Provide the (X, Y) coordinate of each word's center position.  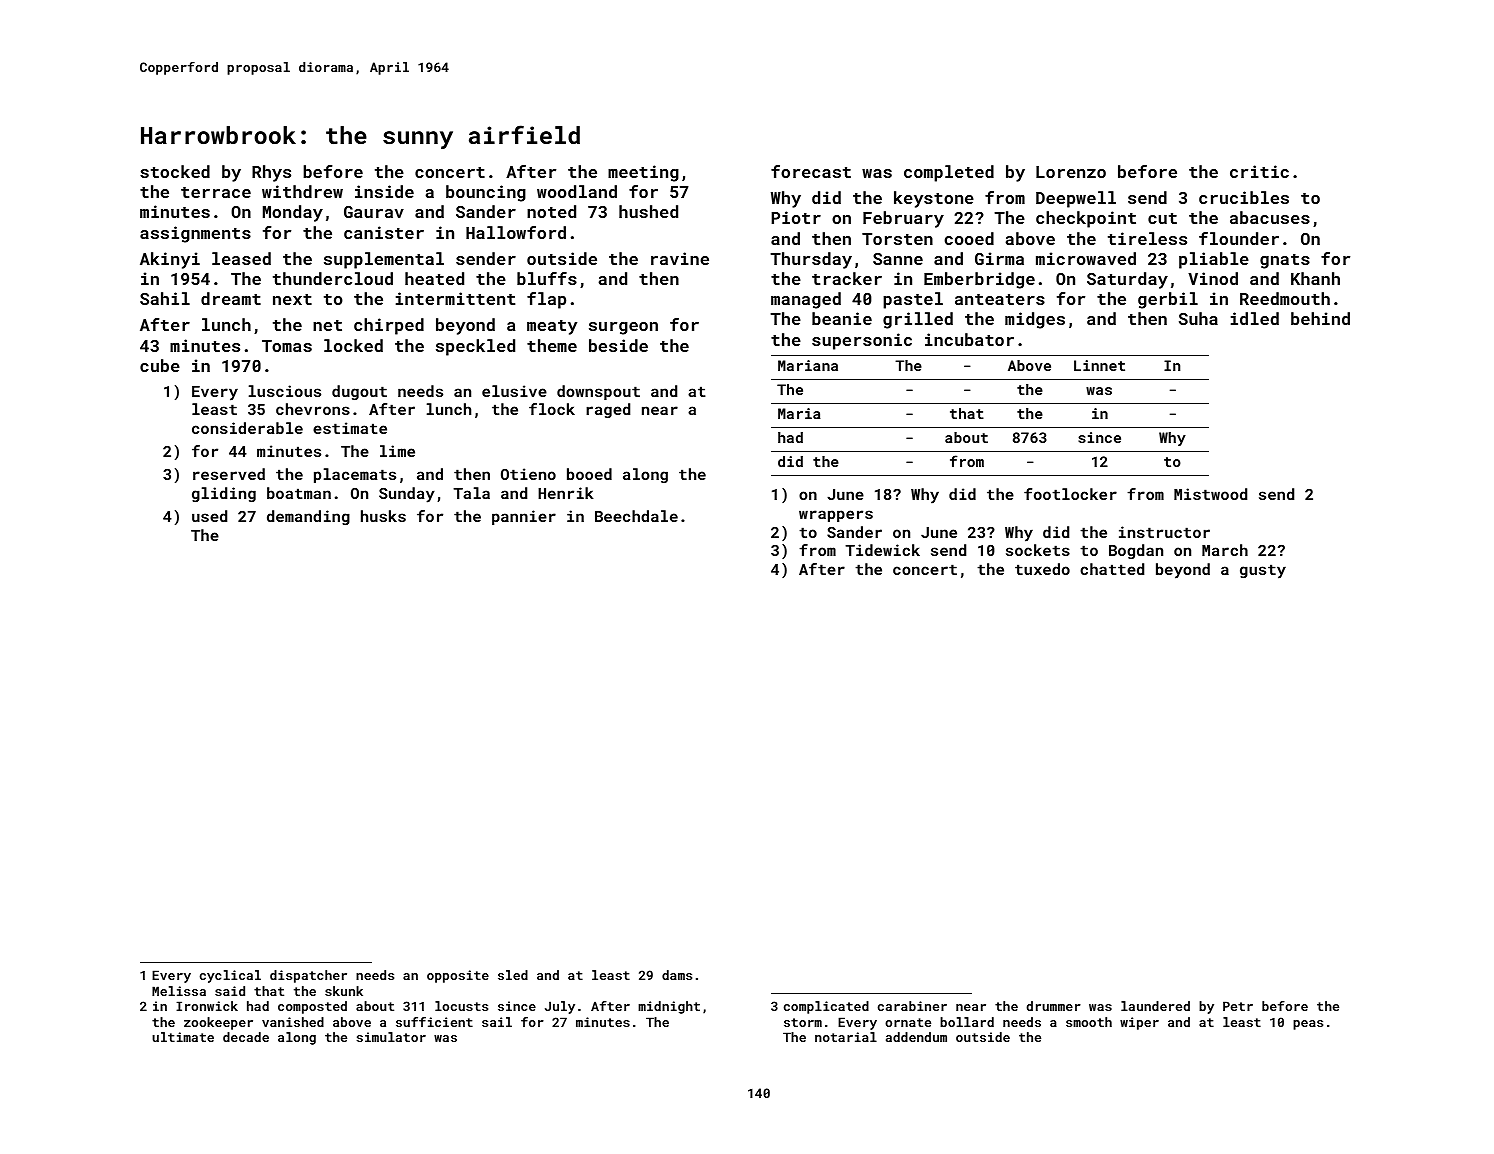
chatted (1112, 569)
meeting (643, 173)
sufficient (434, 1022)
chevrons (313, 409)
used (209, 516)
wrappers (836, 516)
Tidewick (882, 550)
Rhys (271, 173)
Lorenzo (1071, 172)
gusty (1263, 571)
